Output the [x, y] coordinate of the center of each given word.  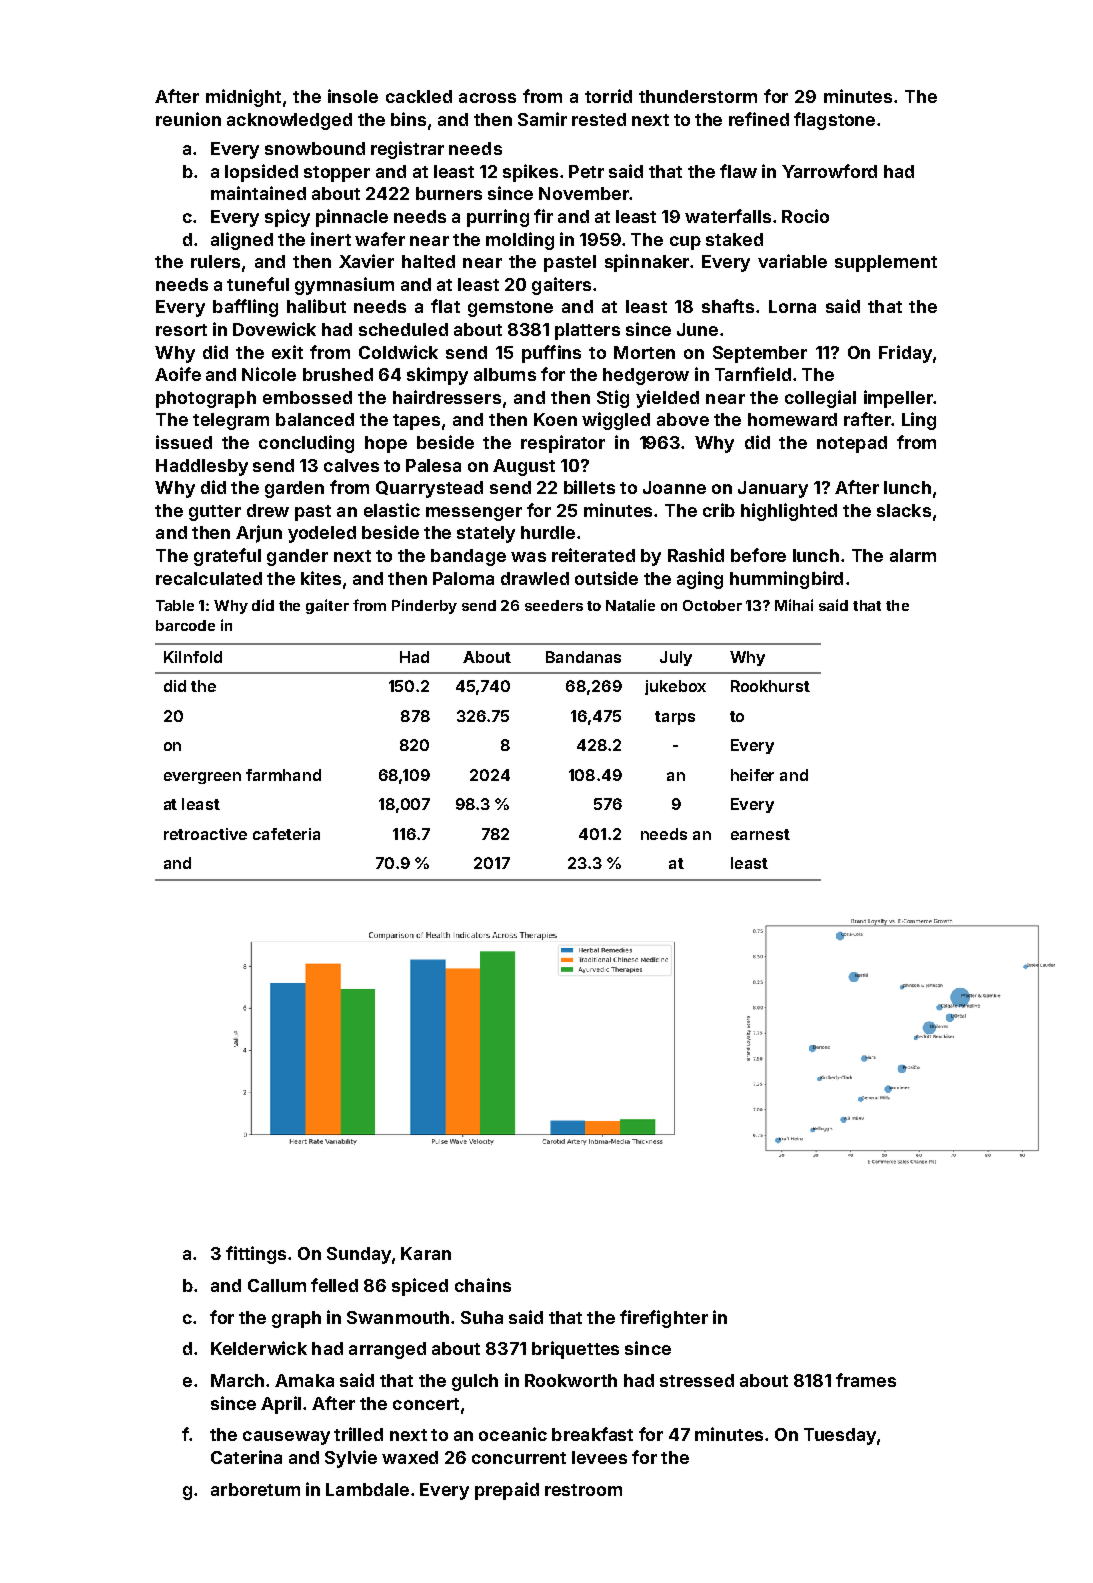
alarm [913, 555]
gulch [475, 1382]
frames [866, 1380]
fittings [256, 1255]
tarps [675, 718]
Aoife [178, 374]
